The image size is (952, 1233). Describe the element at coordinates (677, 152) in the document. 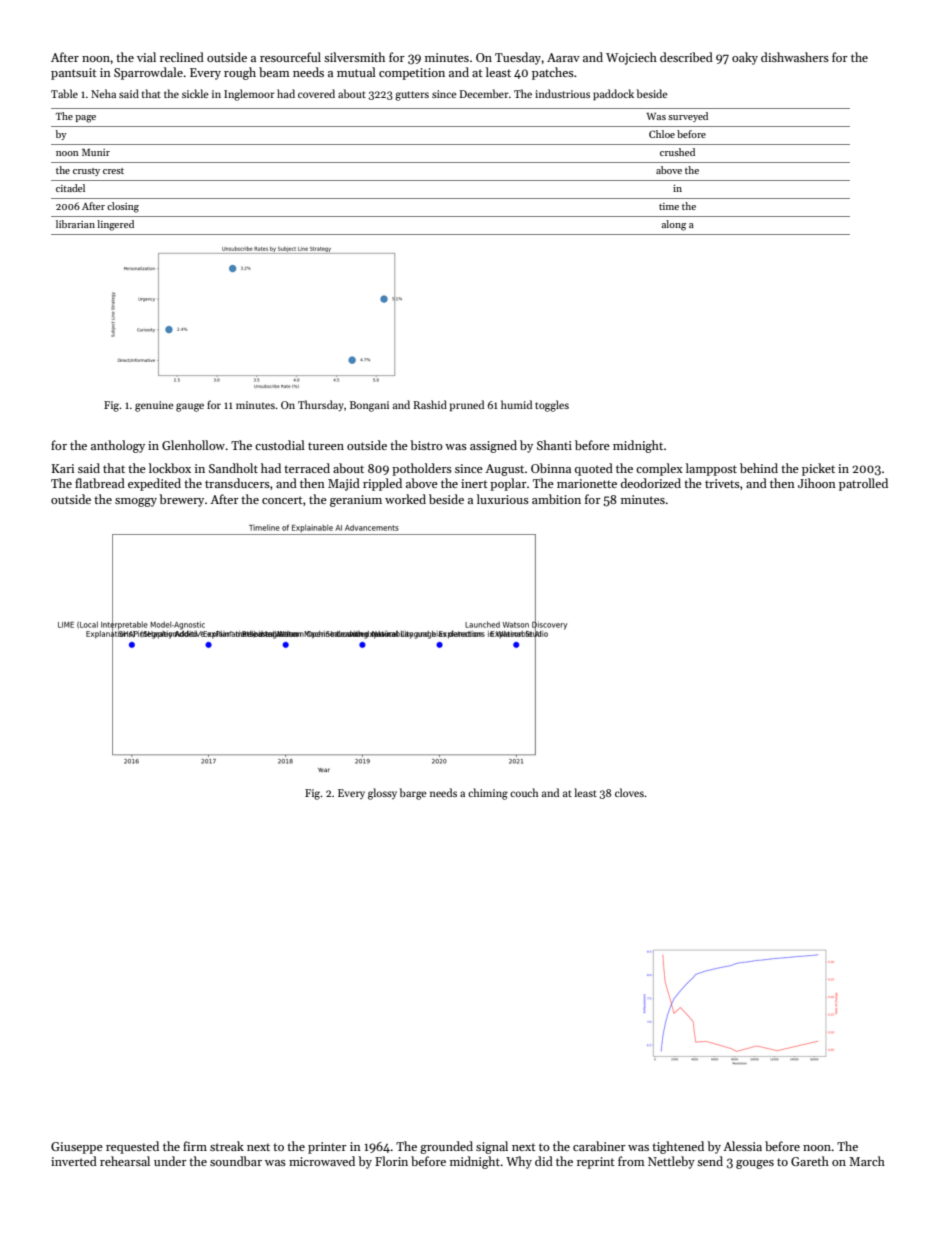

I see `crushed` at that location.
